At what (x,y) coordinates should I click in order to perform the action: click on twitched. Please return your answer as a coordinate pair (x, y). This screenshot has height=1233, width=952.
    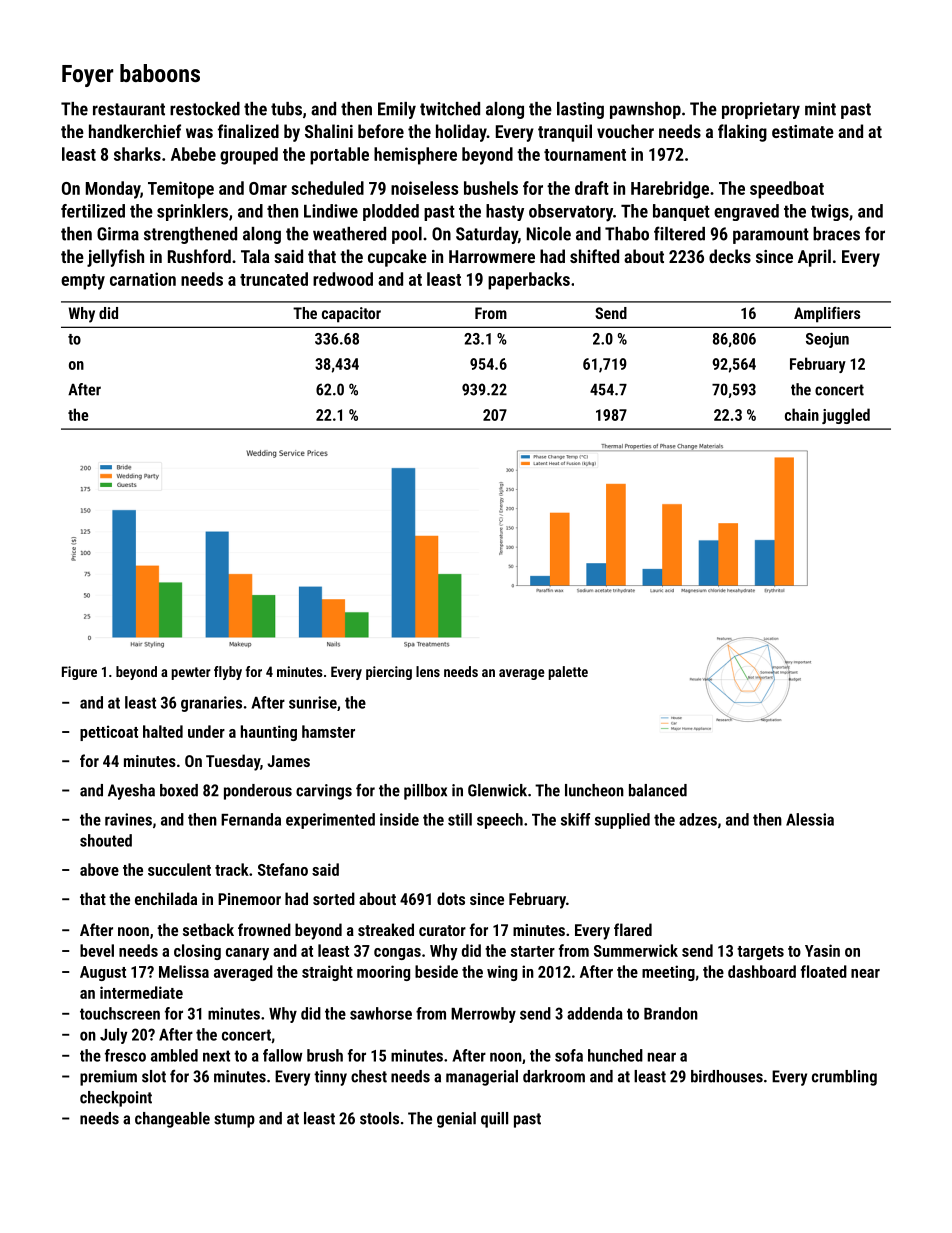
    Looking at the image, I should click on (450, 109).
